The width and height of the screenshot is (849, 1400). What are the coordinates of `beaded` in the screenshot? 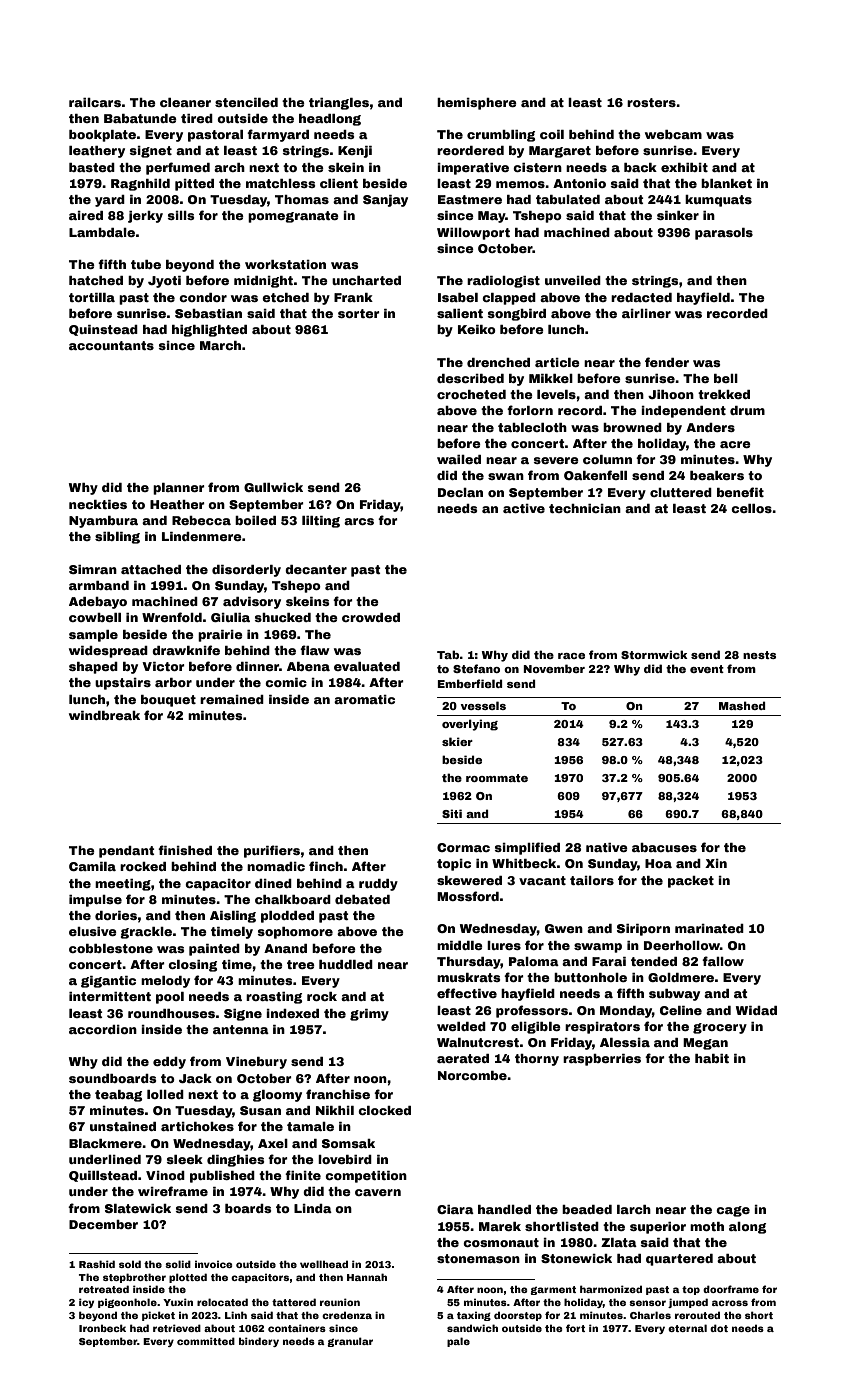 It's located at (587, 1209).
